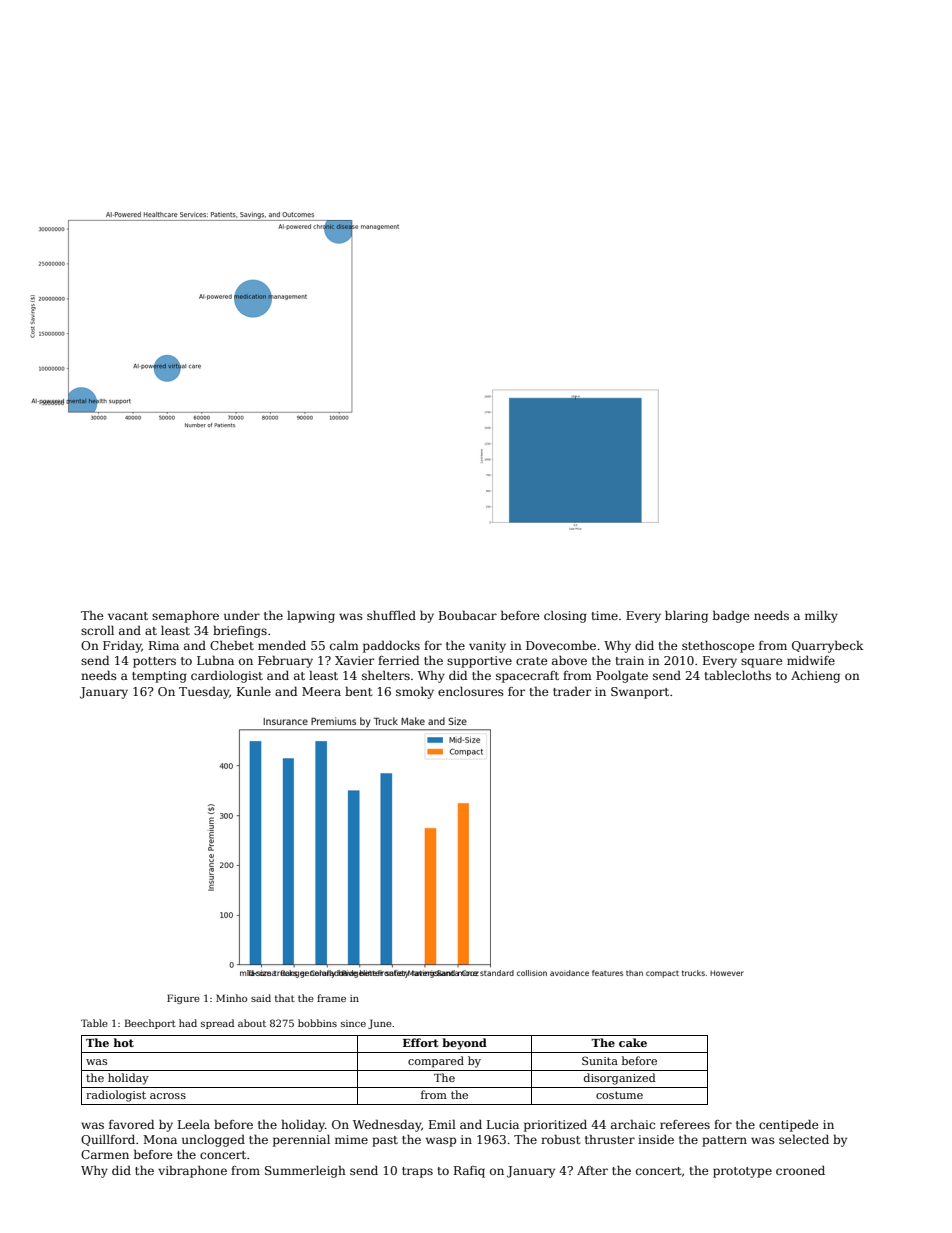  I want to click on Swanport, so click(640, 693).
